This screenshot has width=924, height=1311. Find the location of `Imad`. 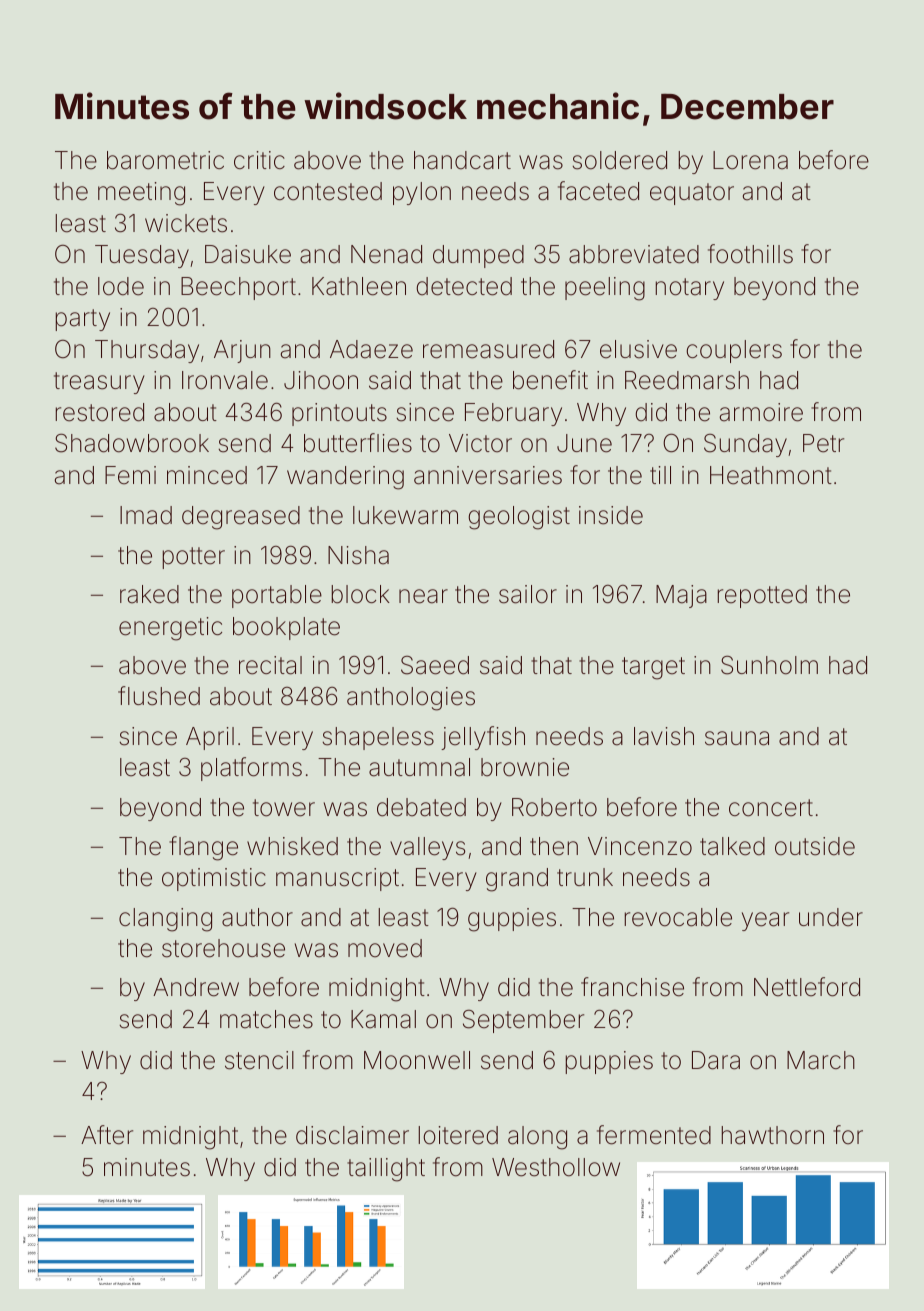

Imad is located at coordinates (146, 515).
